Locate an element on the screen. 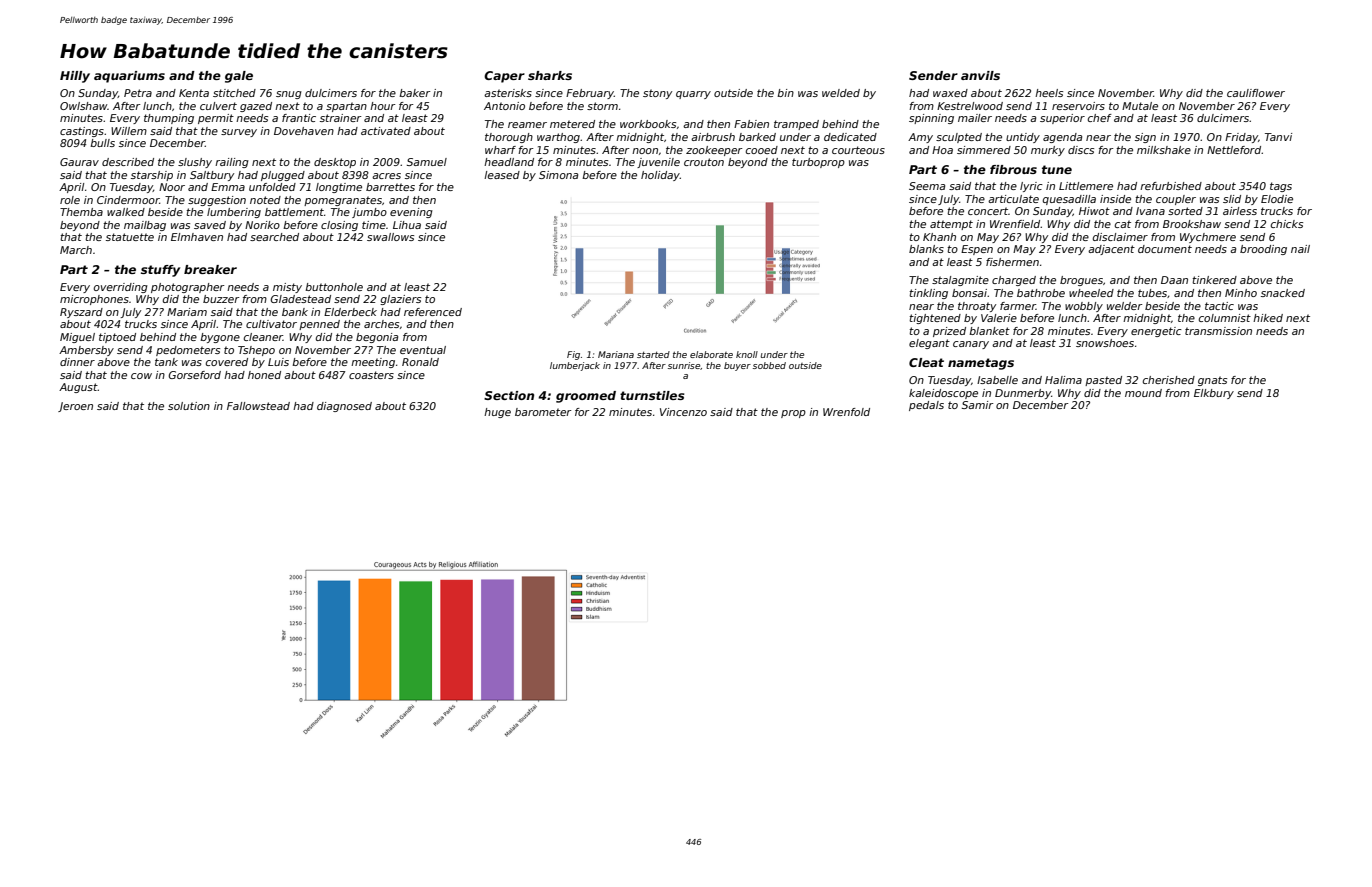 This screenshot has height=887, width=1372. pedometers is located at coordinates (188, 351).
